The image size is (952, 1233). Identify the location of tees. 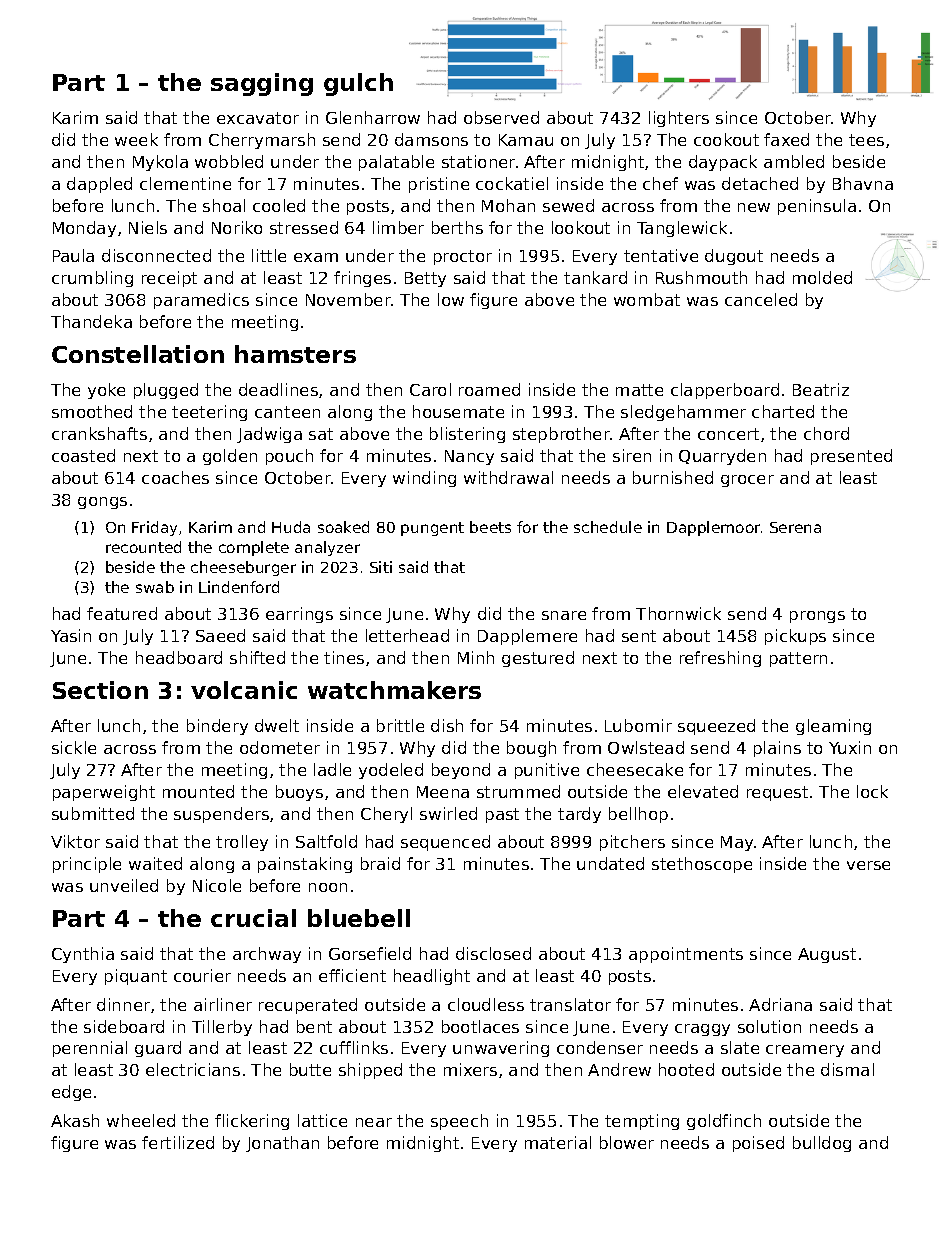
(866, 140).
